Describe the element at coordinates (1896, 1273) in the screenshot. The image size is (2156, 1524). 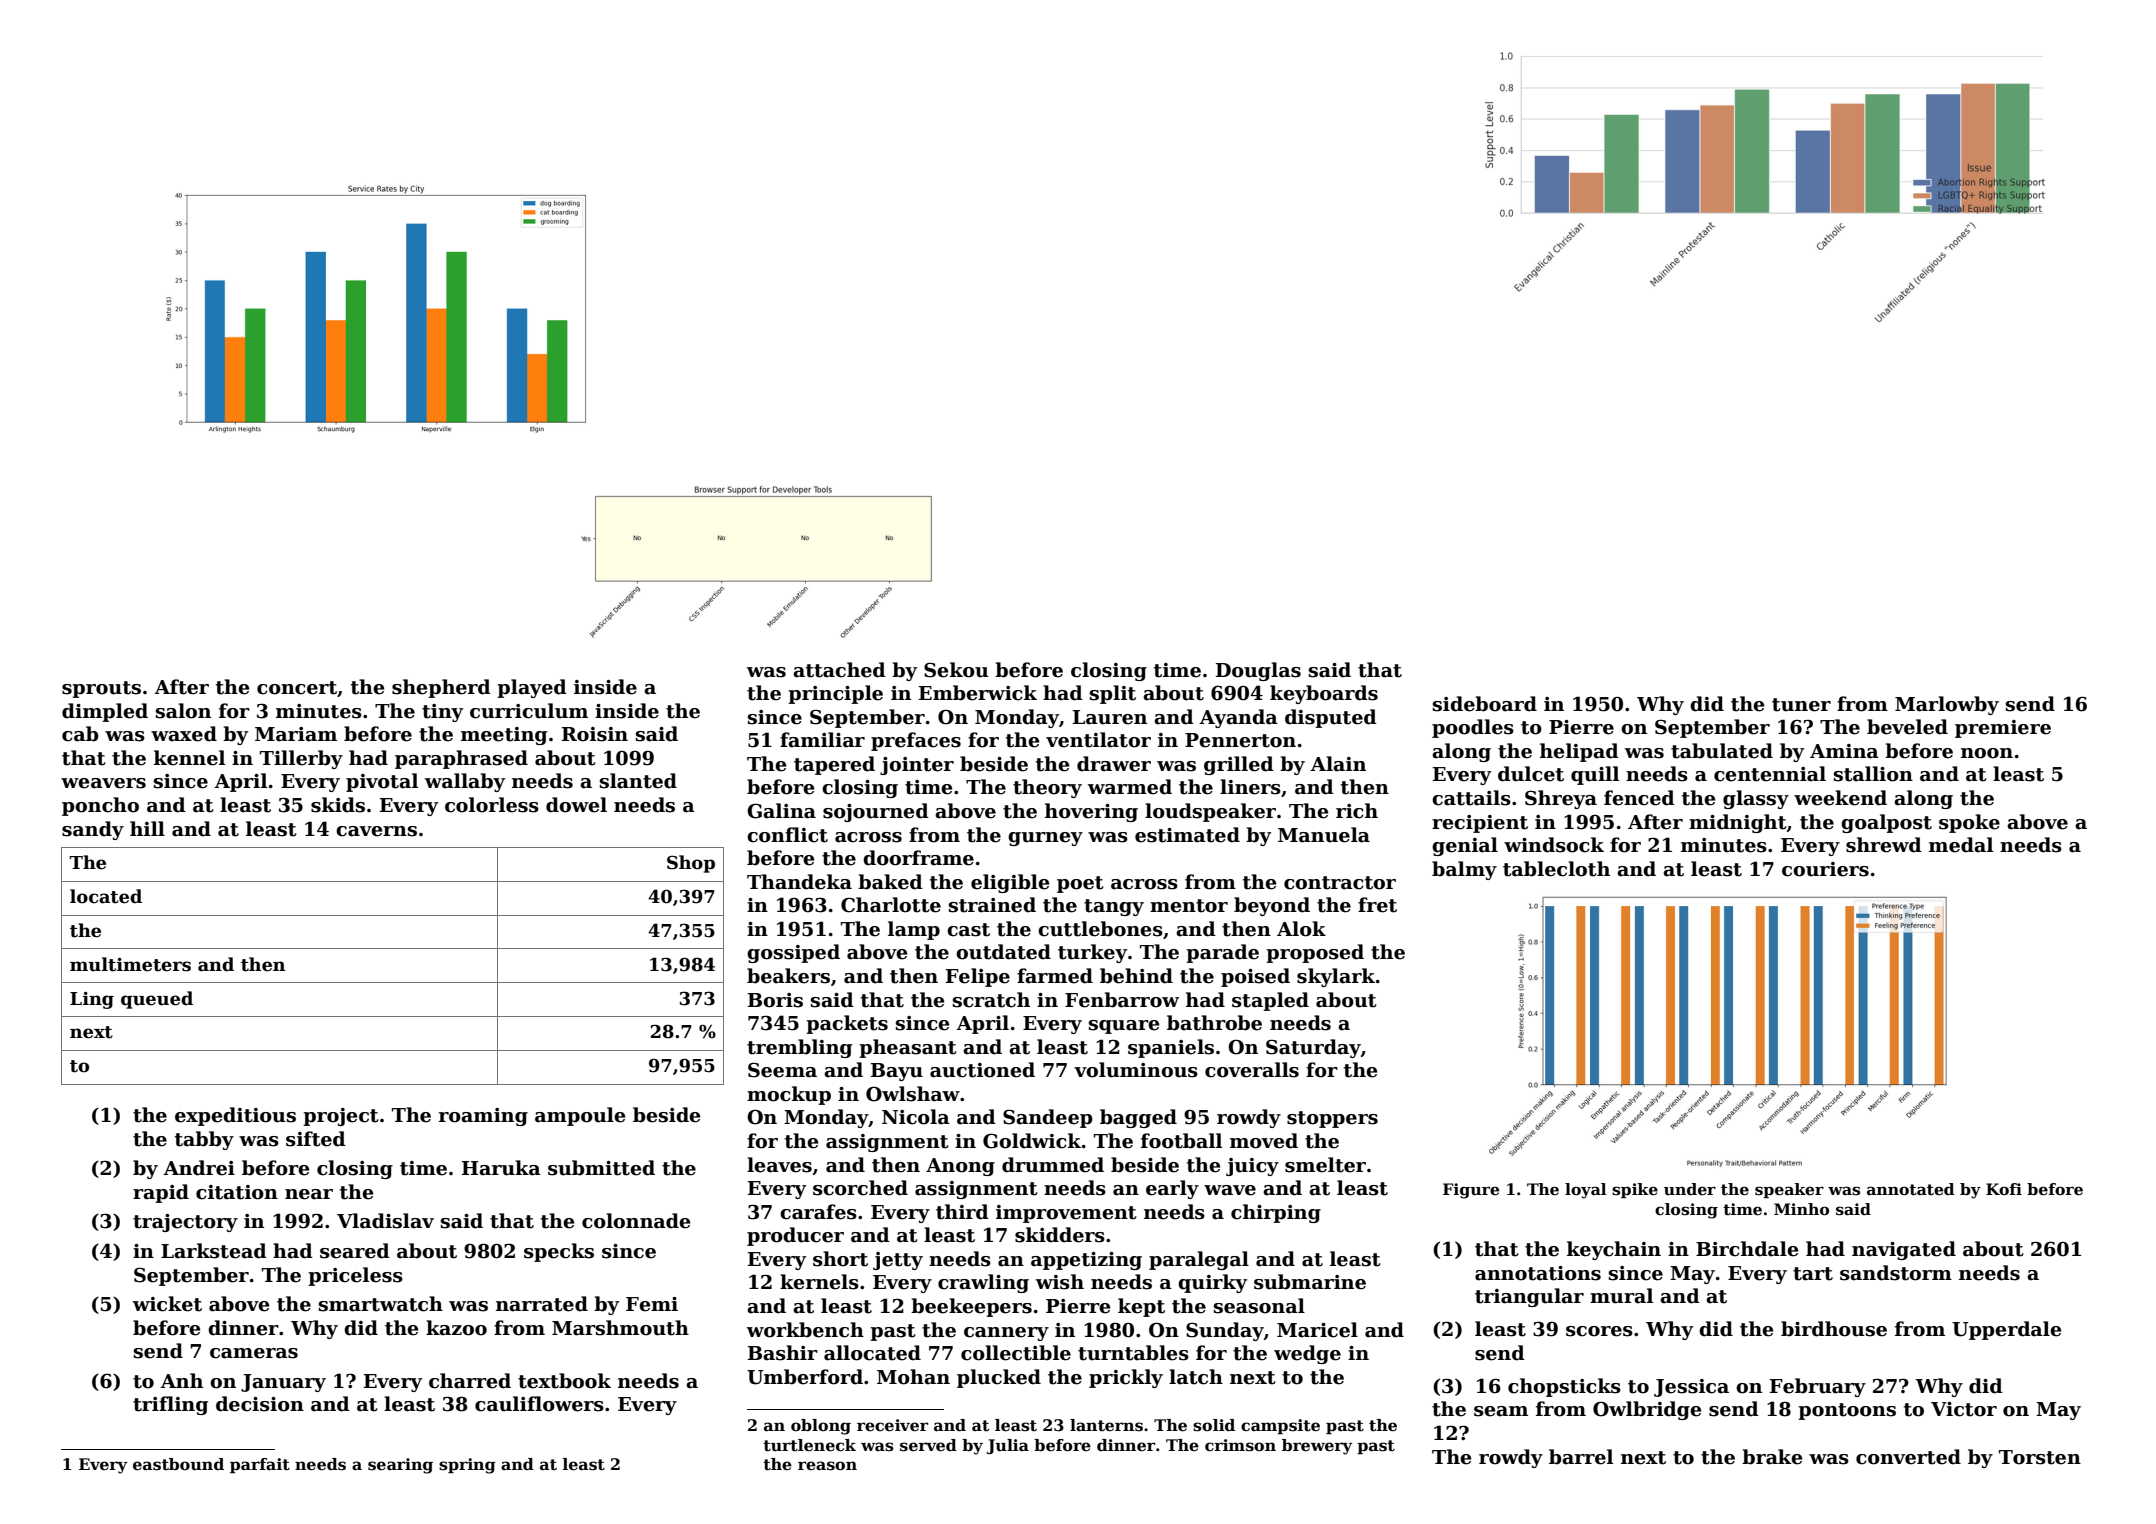
I see `sandstorm` at that location.
